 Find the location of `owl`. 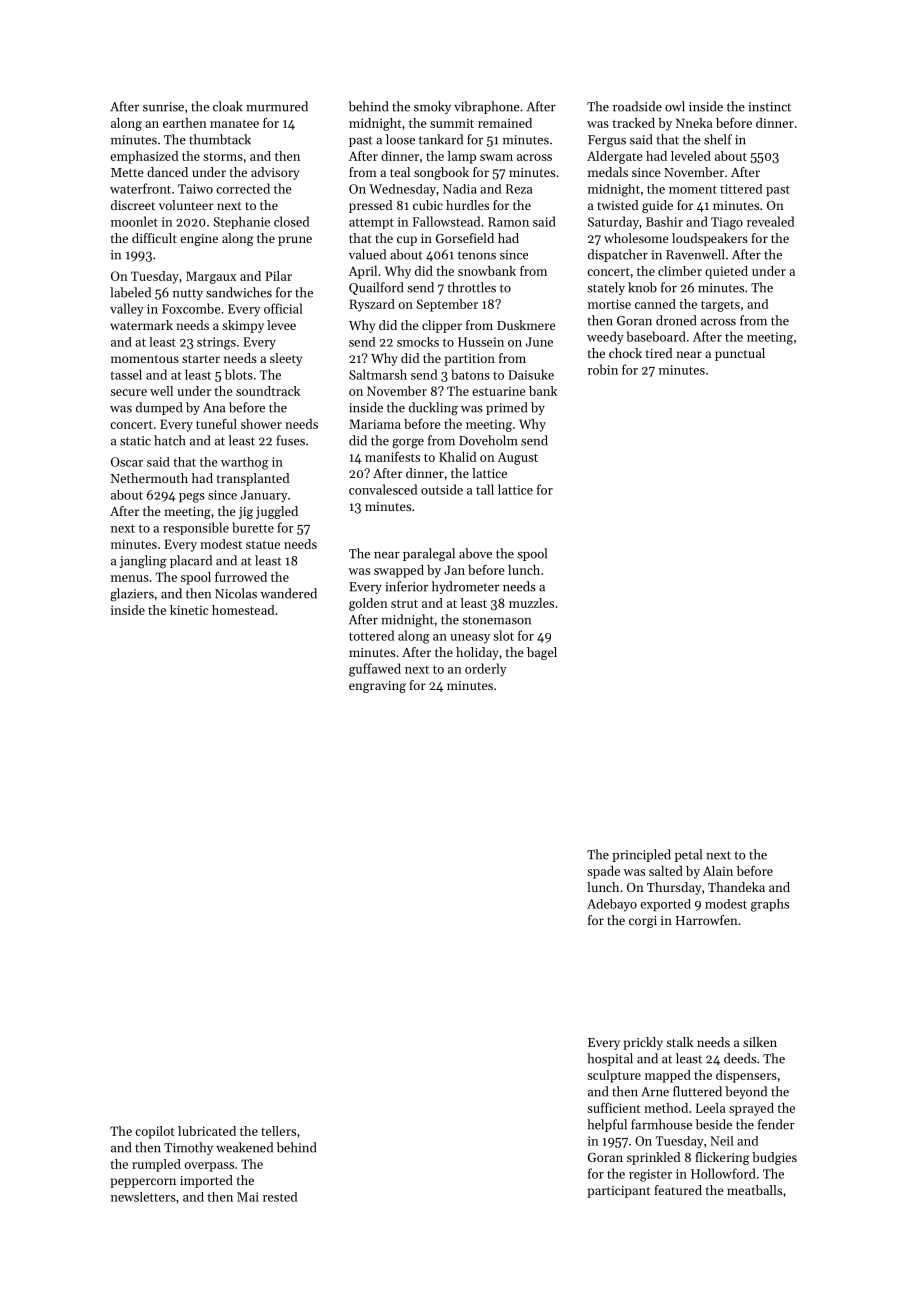

owl is located at coordinates (675, 106).
